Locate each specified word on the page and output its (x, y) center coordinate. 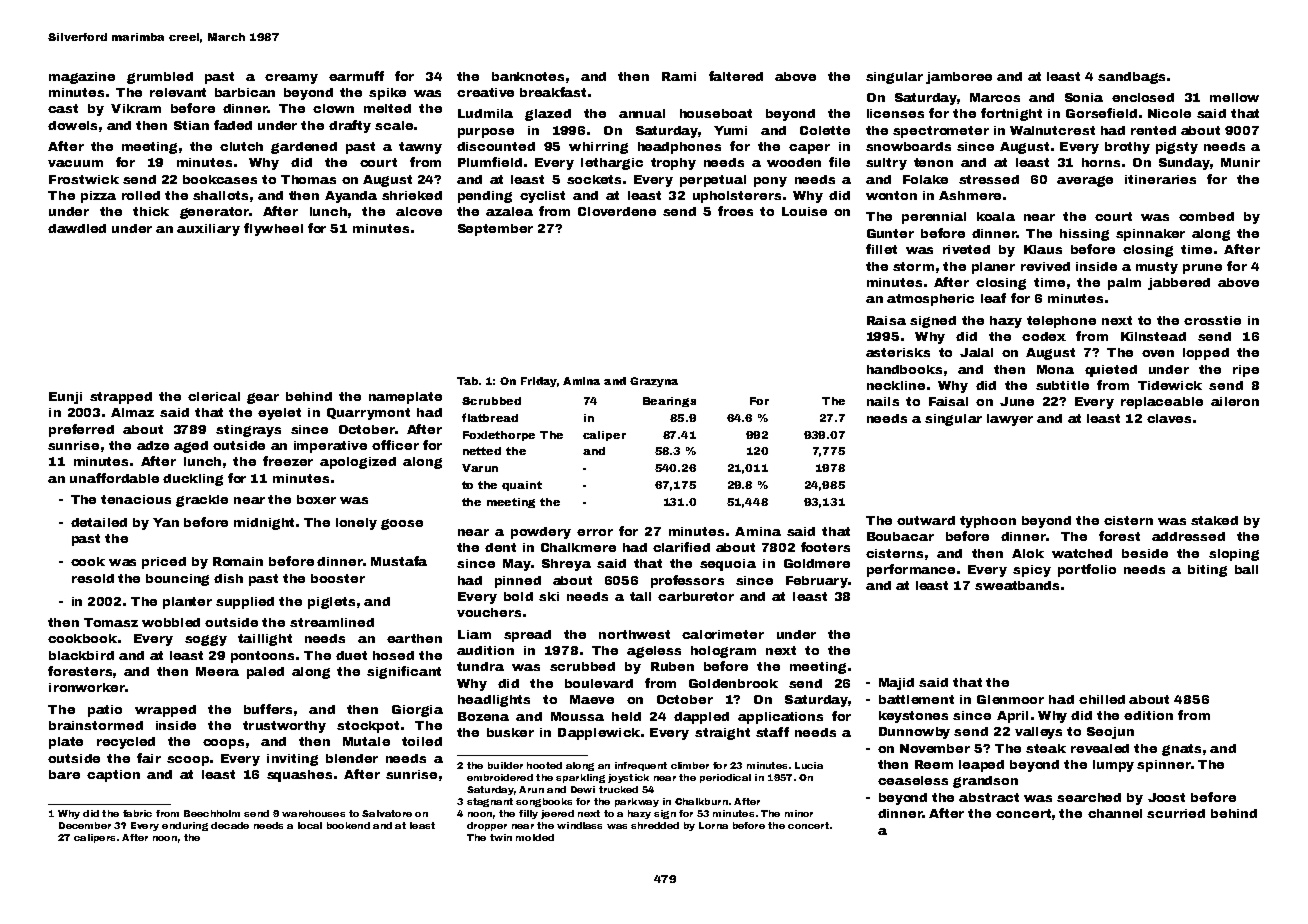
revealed (1100, 748)
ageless (654, 652)
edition (1148, 715)
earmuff (356, 76)
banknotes (528, 76)
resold (93, 578)
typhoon (988, 522)
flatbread (490, 417)
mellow (1234, 97)
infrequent (641, 766)
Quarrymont (368, 414)
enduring (185, 826)
